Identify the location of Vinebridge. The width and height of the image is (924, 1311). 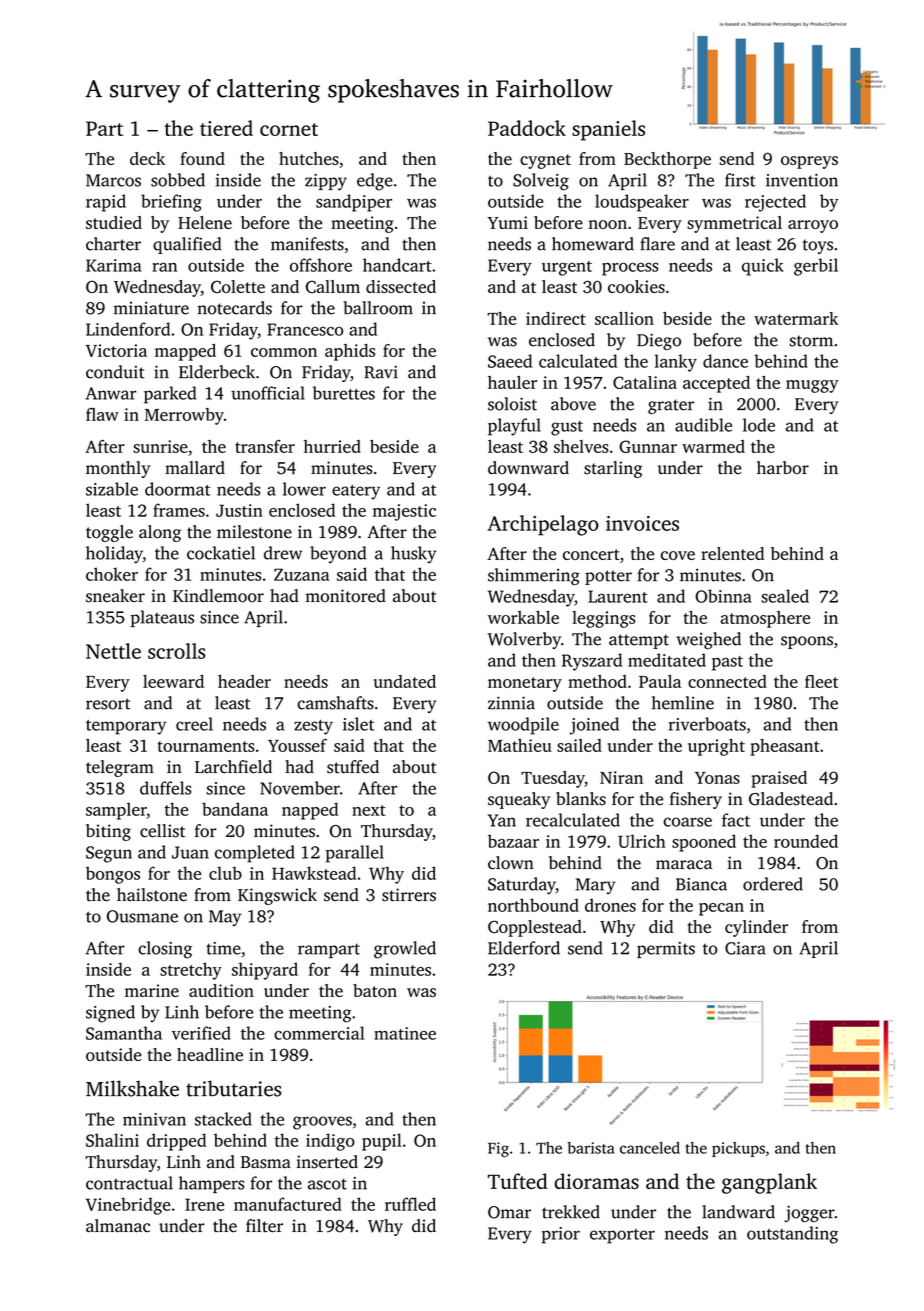
(128, 1206).
